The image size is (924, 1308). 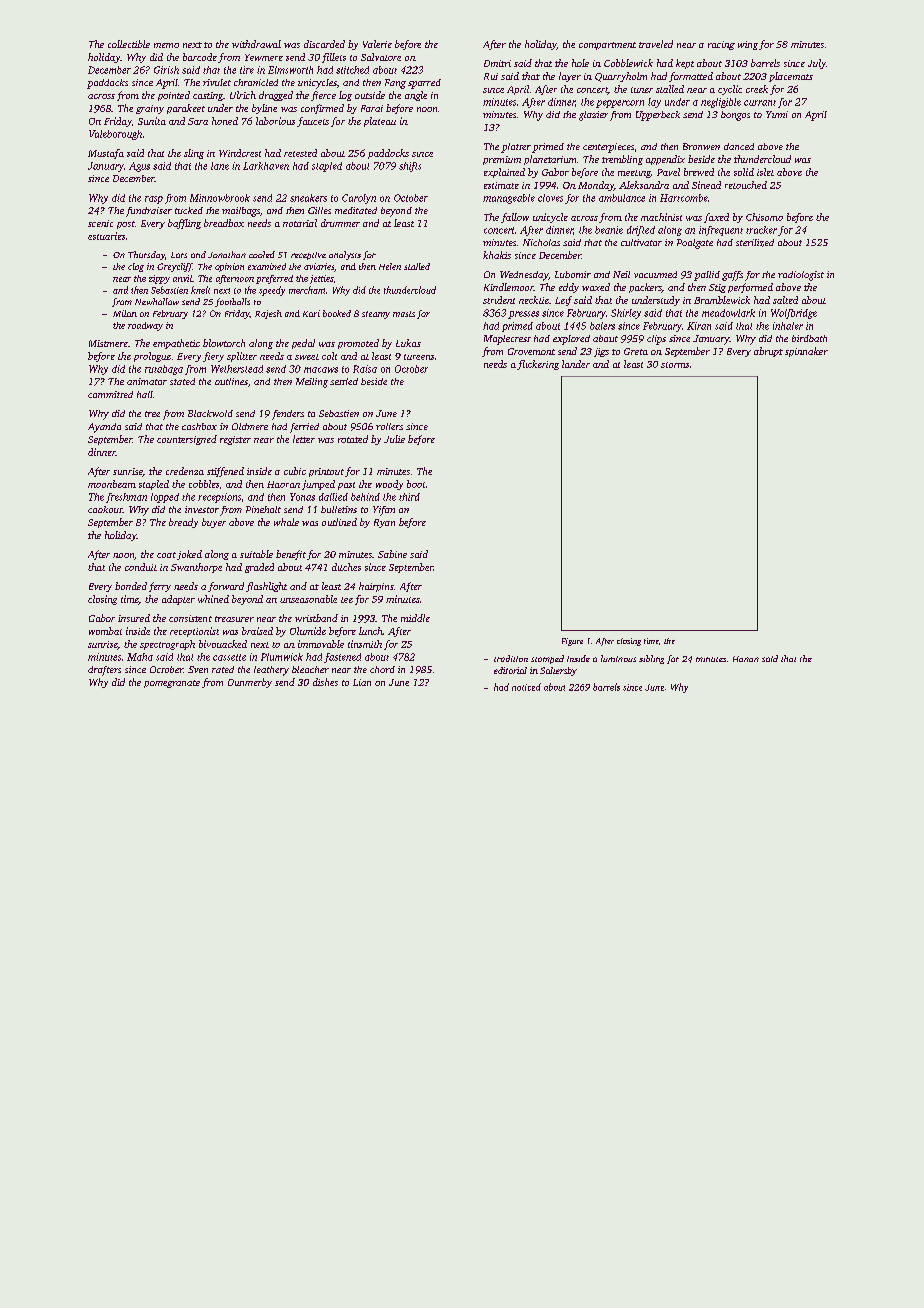 I want to click on strident, so click(x=499, y=300).
